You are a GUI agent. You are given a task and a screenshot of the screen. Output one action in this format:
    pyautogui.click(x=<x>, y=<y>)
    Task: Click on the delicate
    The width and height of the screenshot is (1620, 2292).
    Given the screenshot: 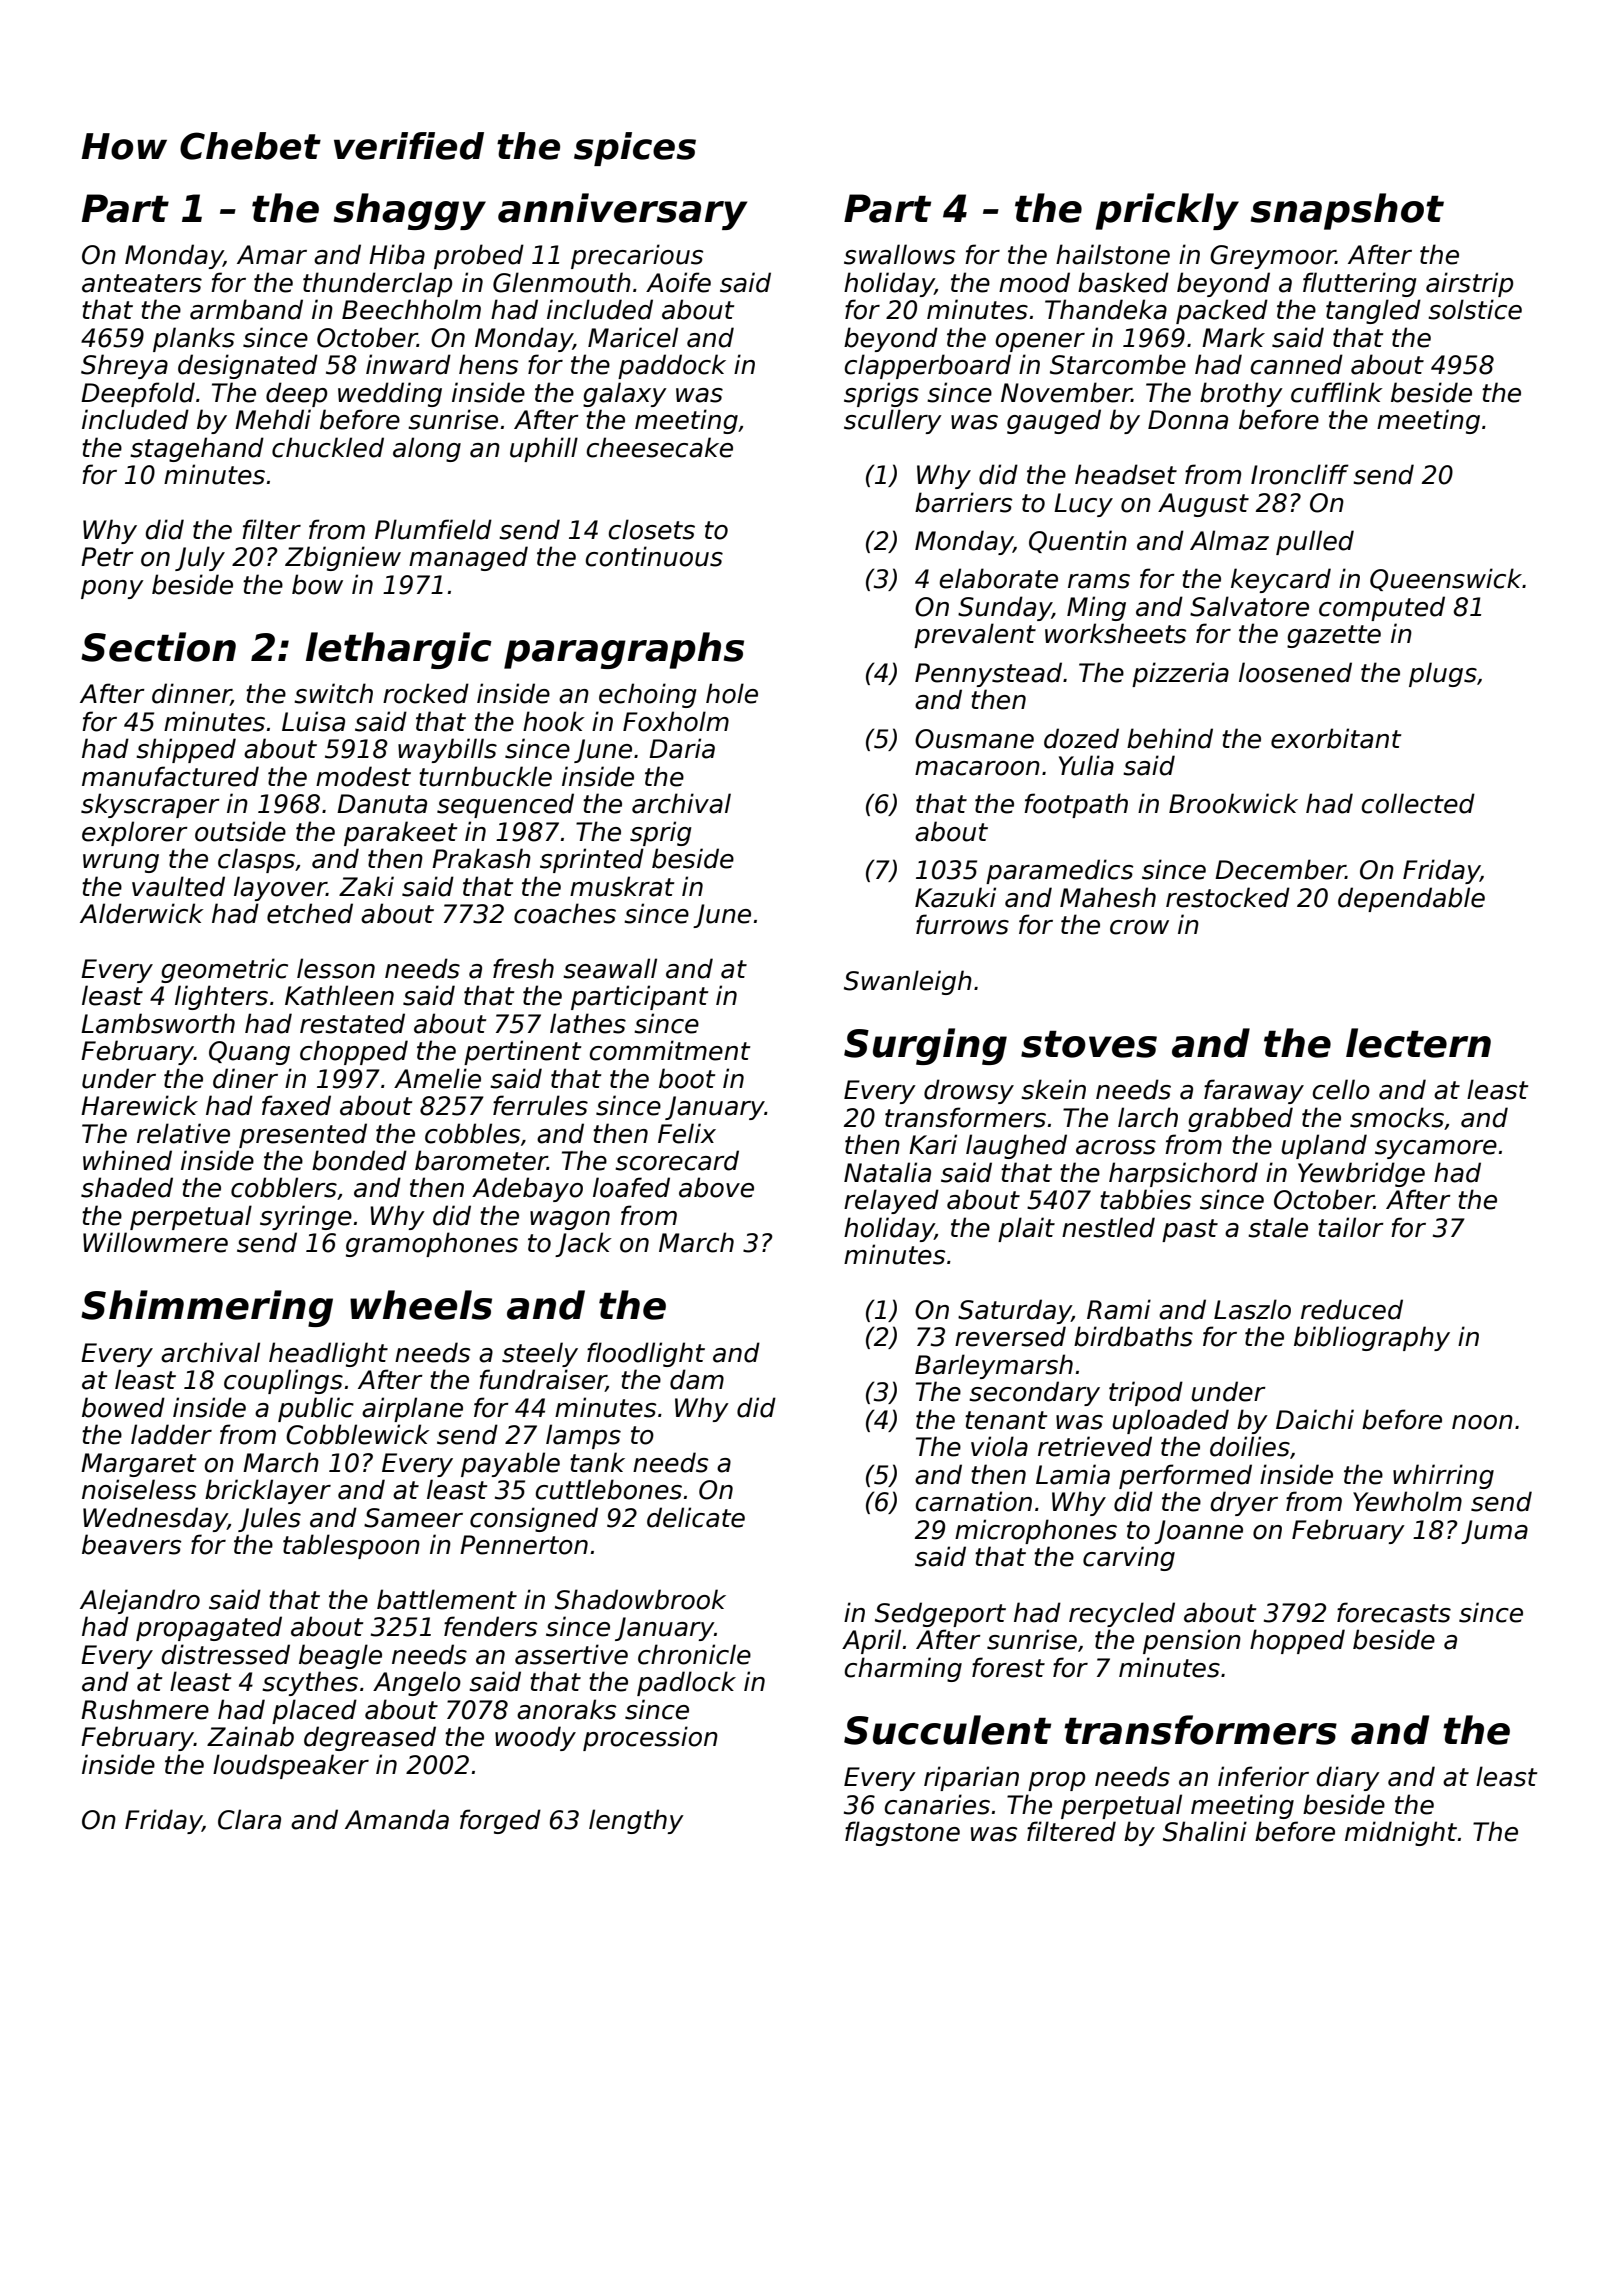 What is the action you would take?
    pyautogui.click(x=696, y=1517)
